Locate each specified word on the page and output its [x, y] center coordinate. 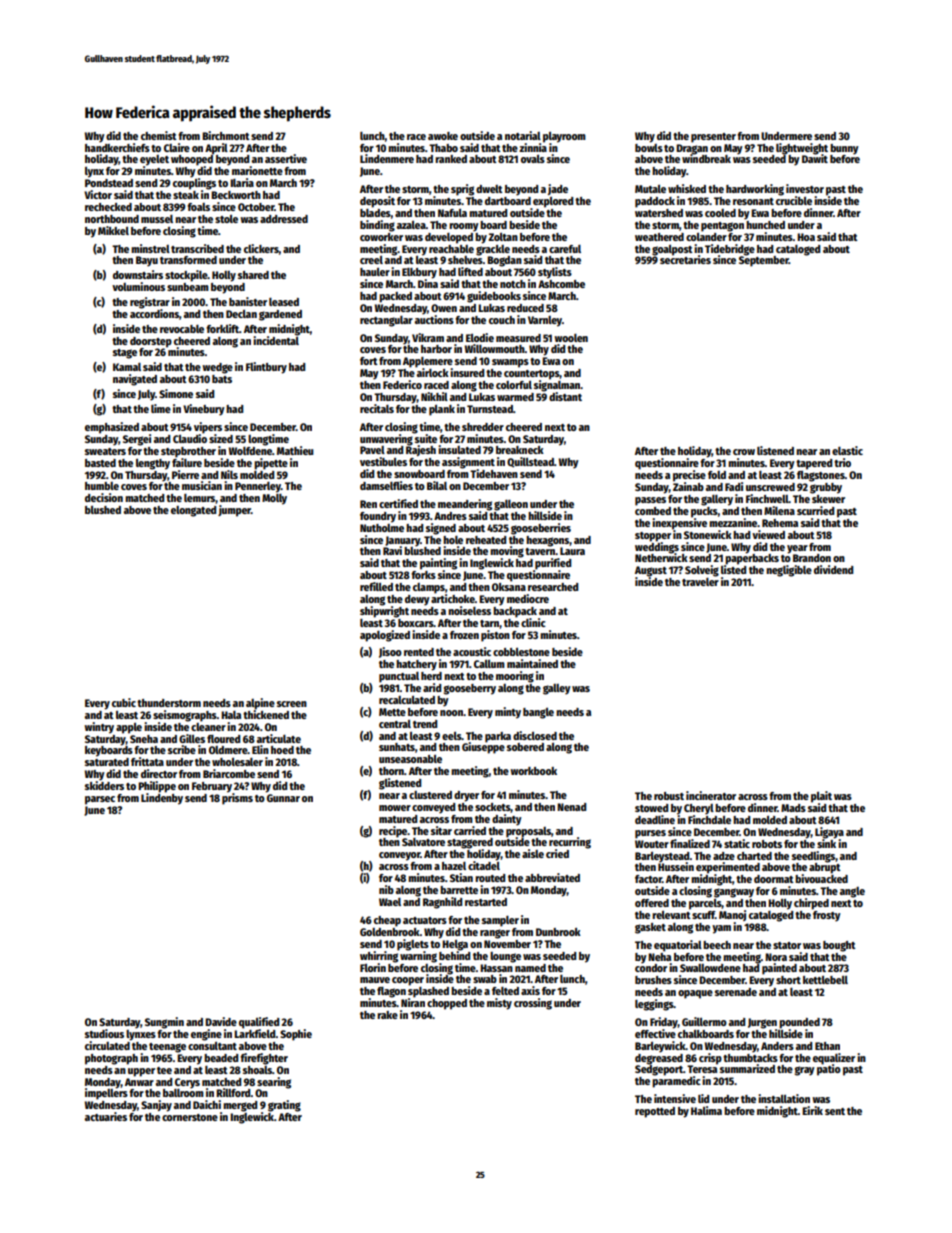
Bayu [147, 261]
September [764, 261]
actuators [425, 920]
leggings [654, 1005]
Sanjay [156, 1106]
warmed [515, 397]
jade [558, 189]
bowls [649, 148]
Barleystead [662, 857]
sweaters [105, 451]
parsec [100, 800]
